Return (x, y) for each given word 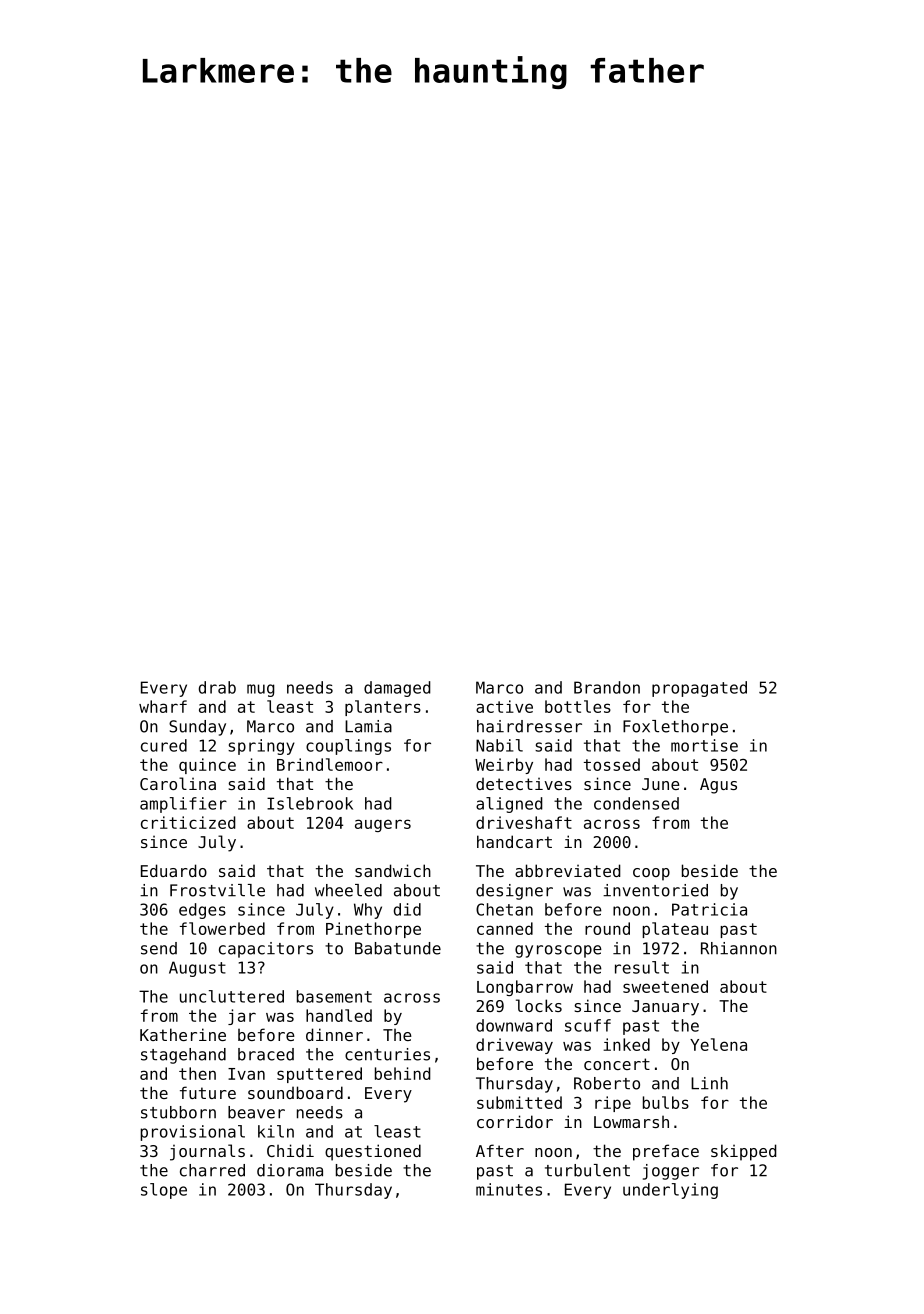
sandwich (393, 870)
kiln (276, 1131)
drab (217, 687)
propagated (699, 689)
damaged (397, 689)
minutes (509, 1189)
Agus (718, 786)
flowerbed (222, 928)
